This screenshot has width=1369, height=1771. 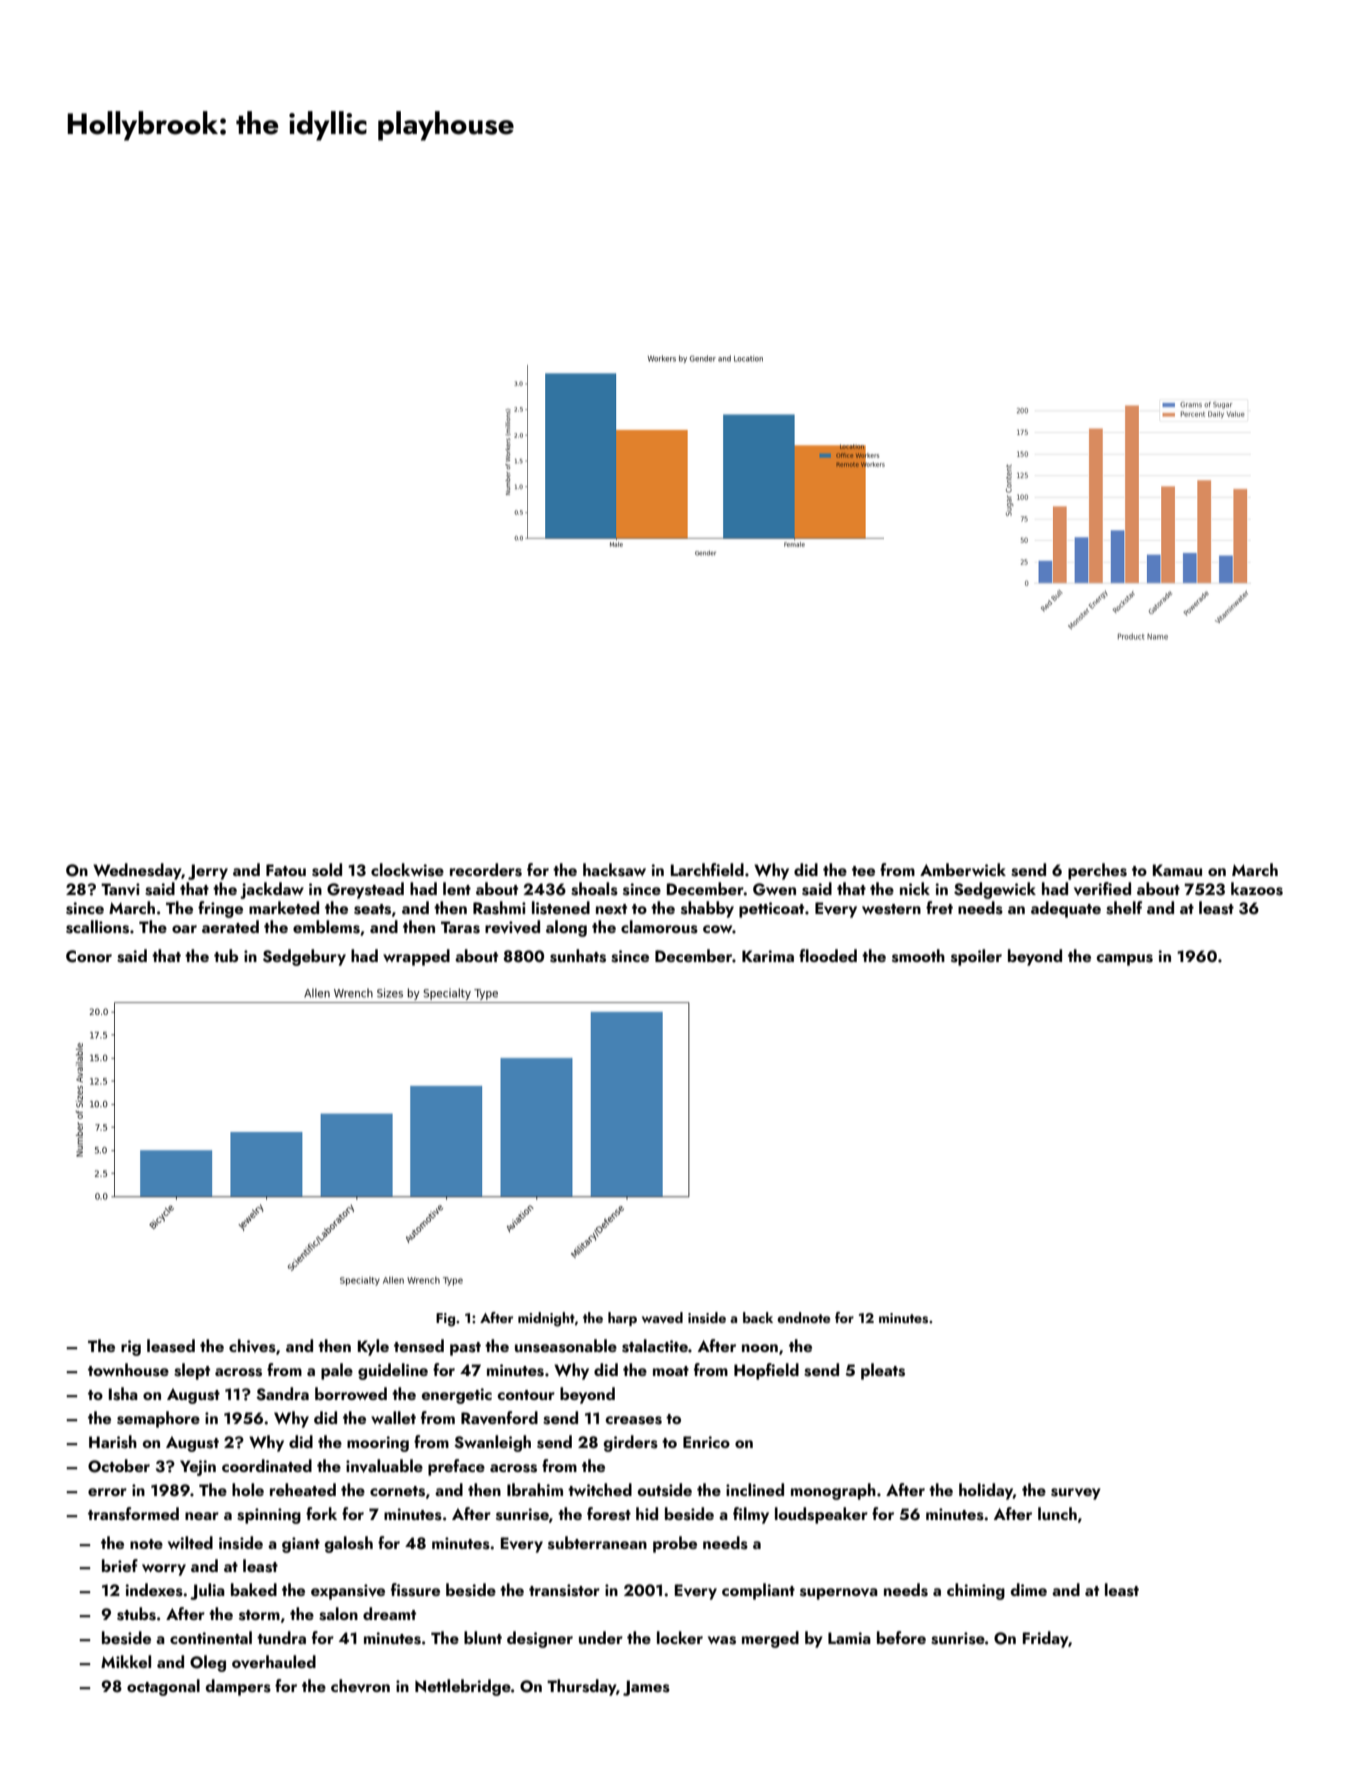 What do you see at coordinates (286, 870) in the screenshot?
I see `Fatou` at bounding box center [286, 870].
